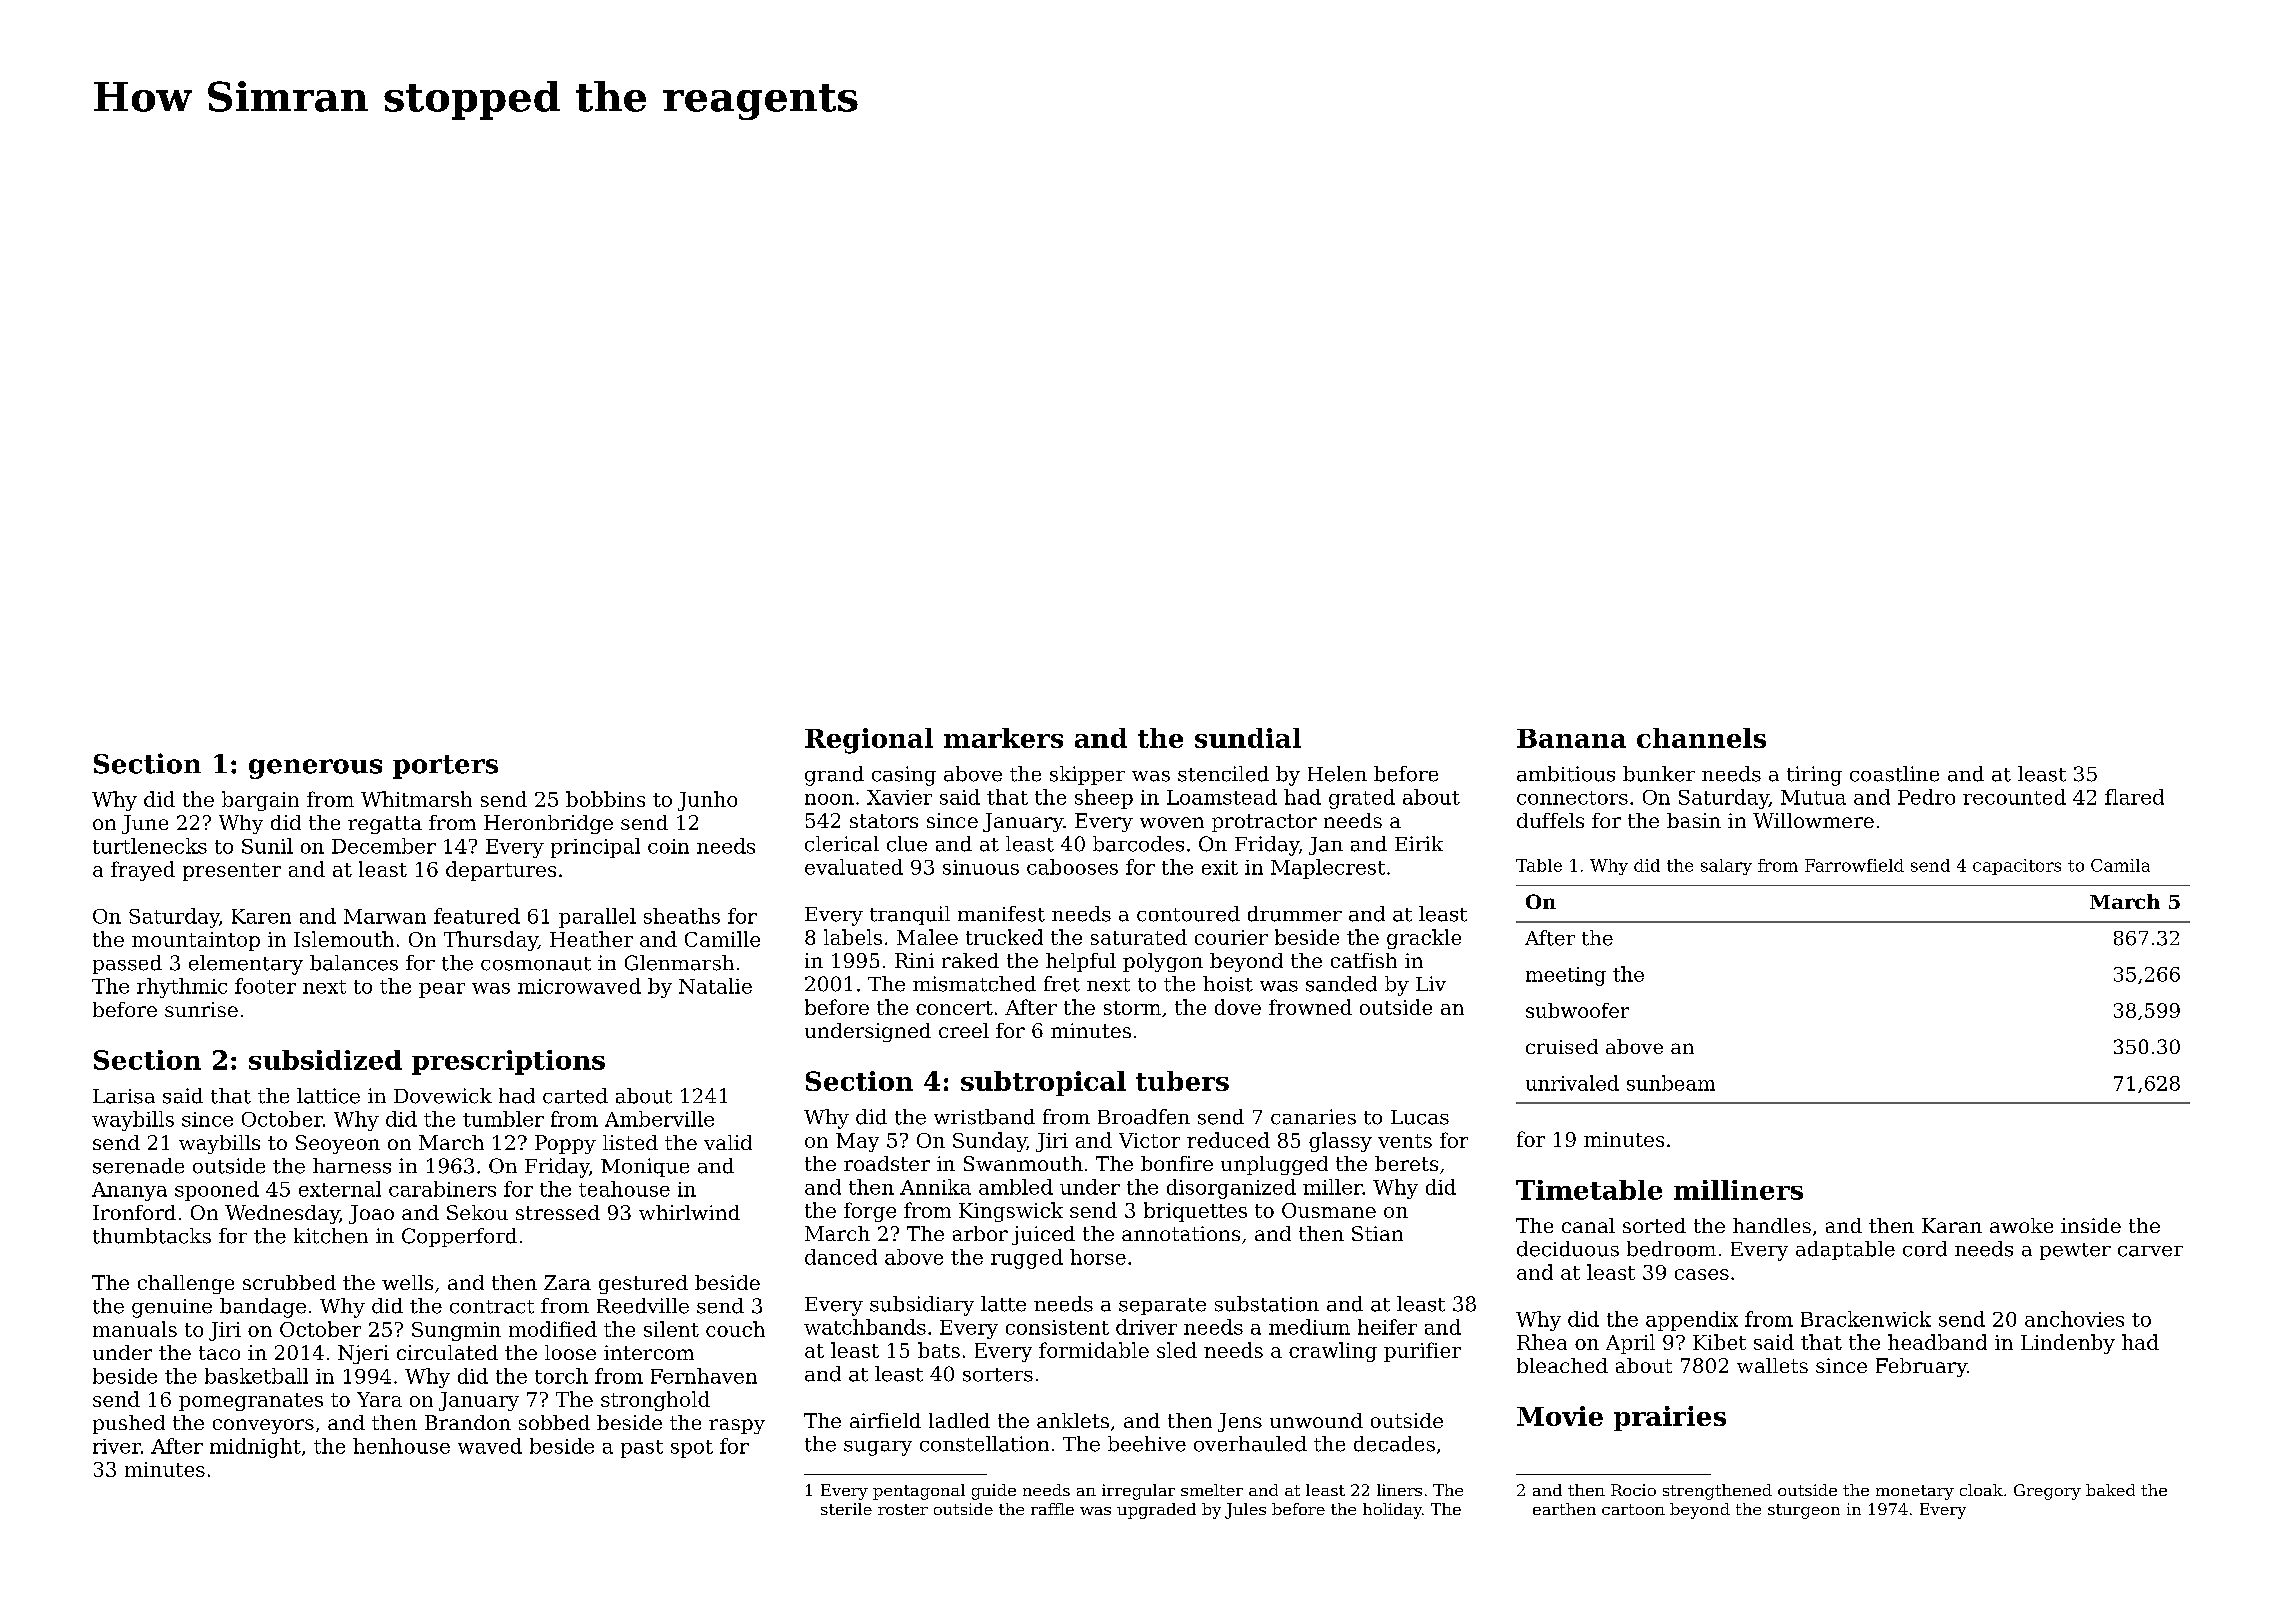 This page has width=2282, height=1614. Describe the element at coordinates (605, 799) in the page. I see `bobbins` at that location.
